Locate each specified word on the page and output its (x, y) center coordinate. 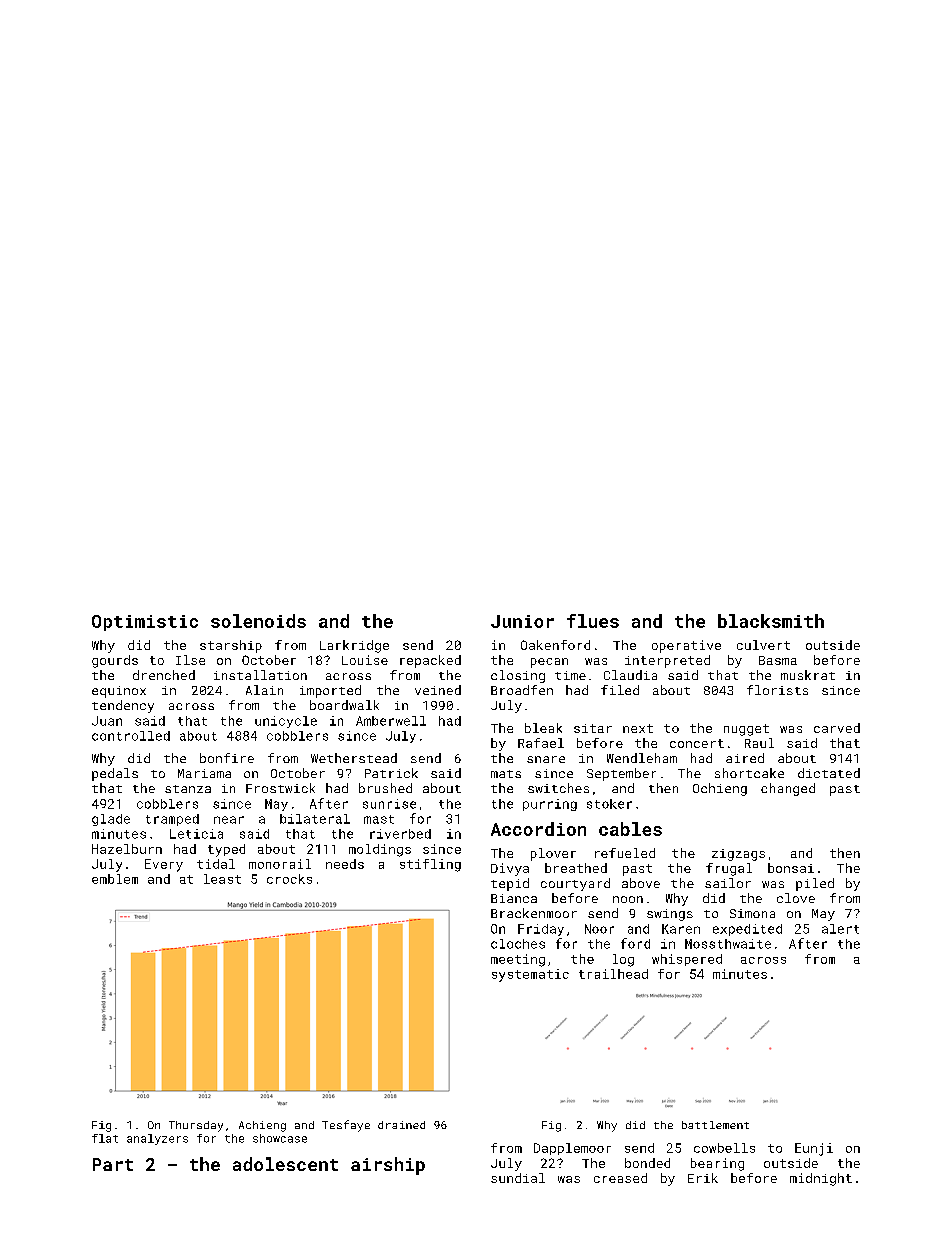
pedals (115, 774)
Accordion (538, 829)
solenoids (258, 621)
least (222, 879)
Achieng (262, 1126)
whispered (687, 960)
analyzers (157, 1139)
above (641, 883)
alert (840, 929)
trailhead (613, 974)
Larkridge (354, 646)
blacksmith (771, 621)
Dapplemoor (572, 1149)
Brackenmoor (534, 913)
